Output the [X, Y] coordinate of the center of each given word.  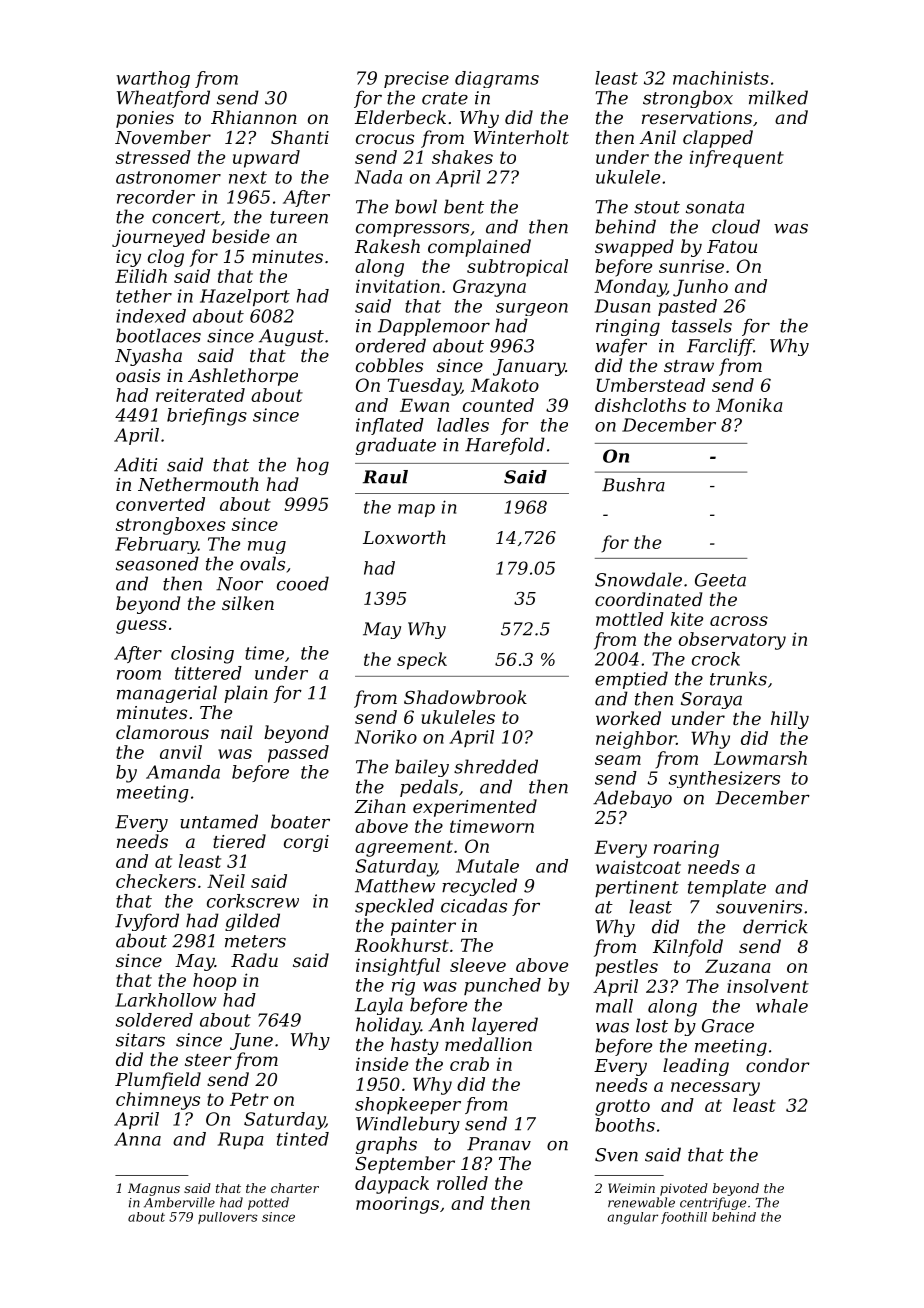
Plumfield [158, 1081]
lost [652, 1025]
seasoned [157, 563]
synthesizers [724, 779]
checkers [156, 881]
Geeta [720, 580]
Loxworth [404, 537]
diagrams [497, 79]
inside [382, 1064]
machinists [721, 78]
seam [618, 760]
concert [186, 217]
